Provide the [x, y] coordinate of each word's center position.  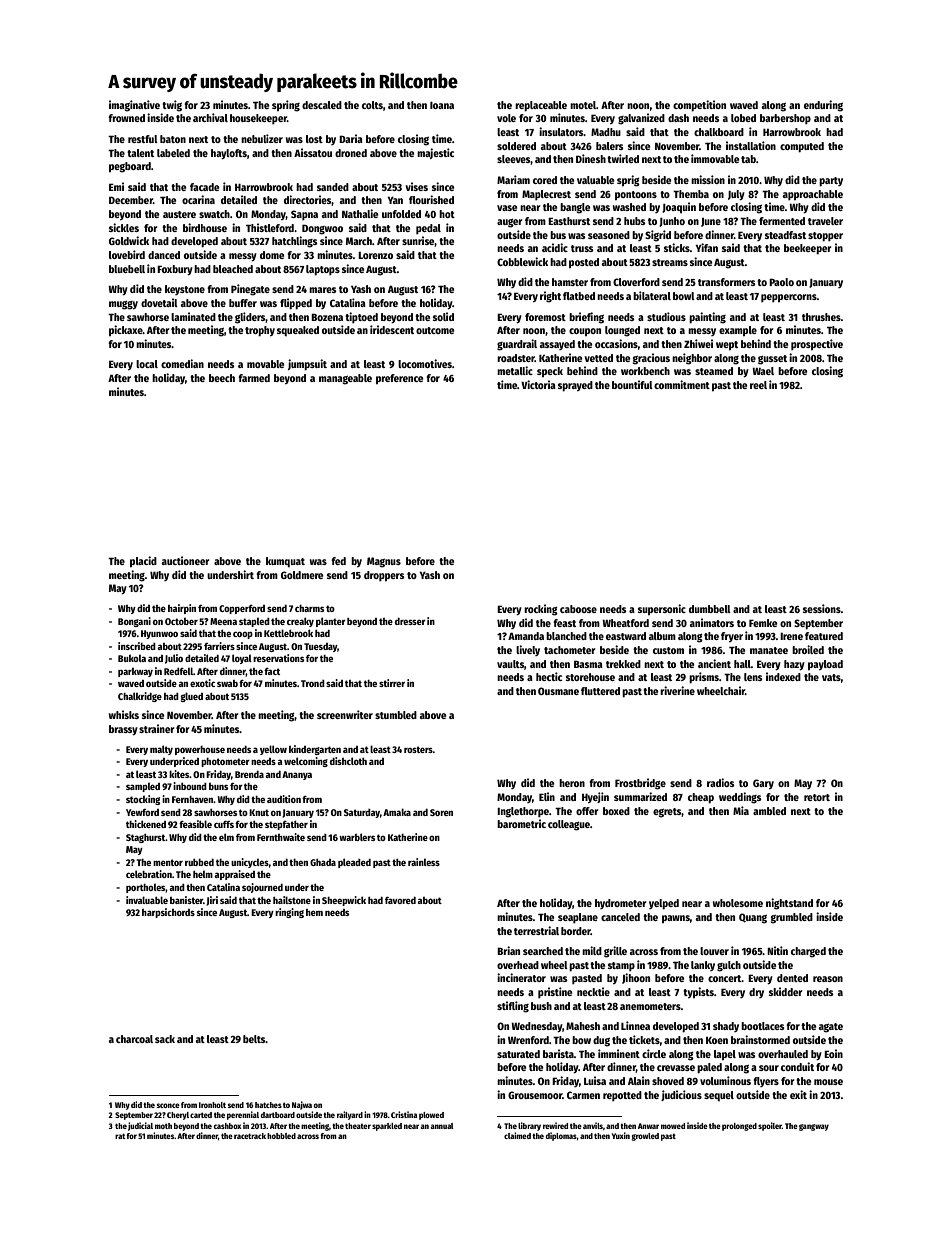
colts [372, 105]
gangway [814, 1127]
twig [172, 106]
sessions [822, 608]
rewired [555, 1125]
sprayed [575, 386]
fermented [782, 221]
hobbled [281, 1136]
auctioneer [185, 560]
